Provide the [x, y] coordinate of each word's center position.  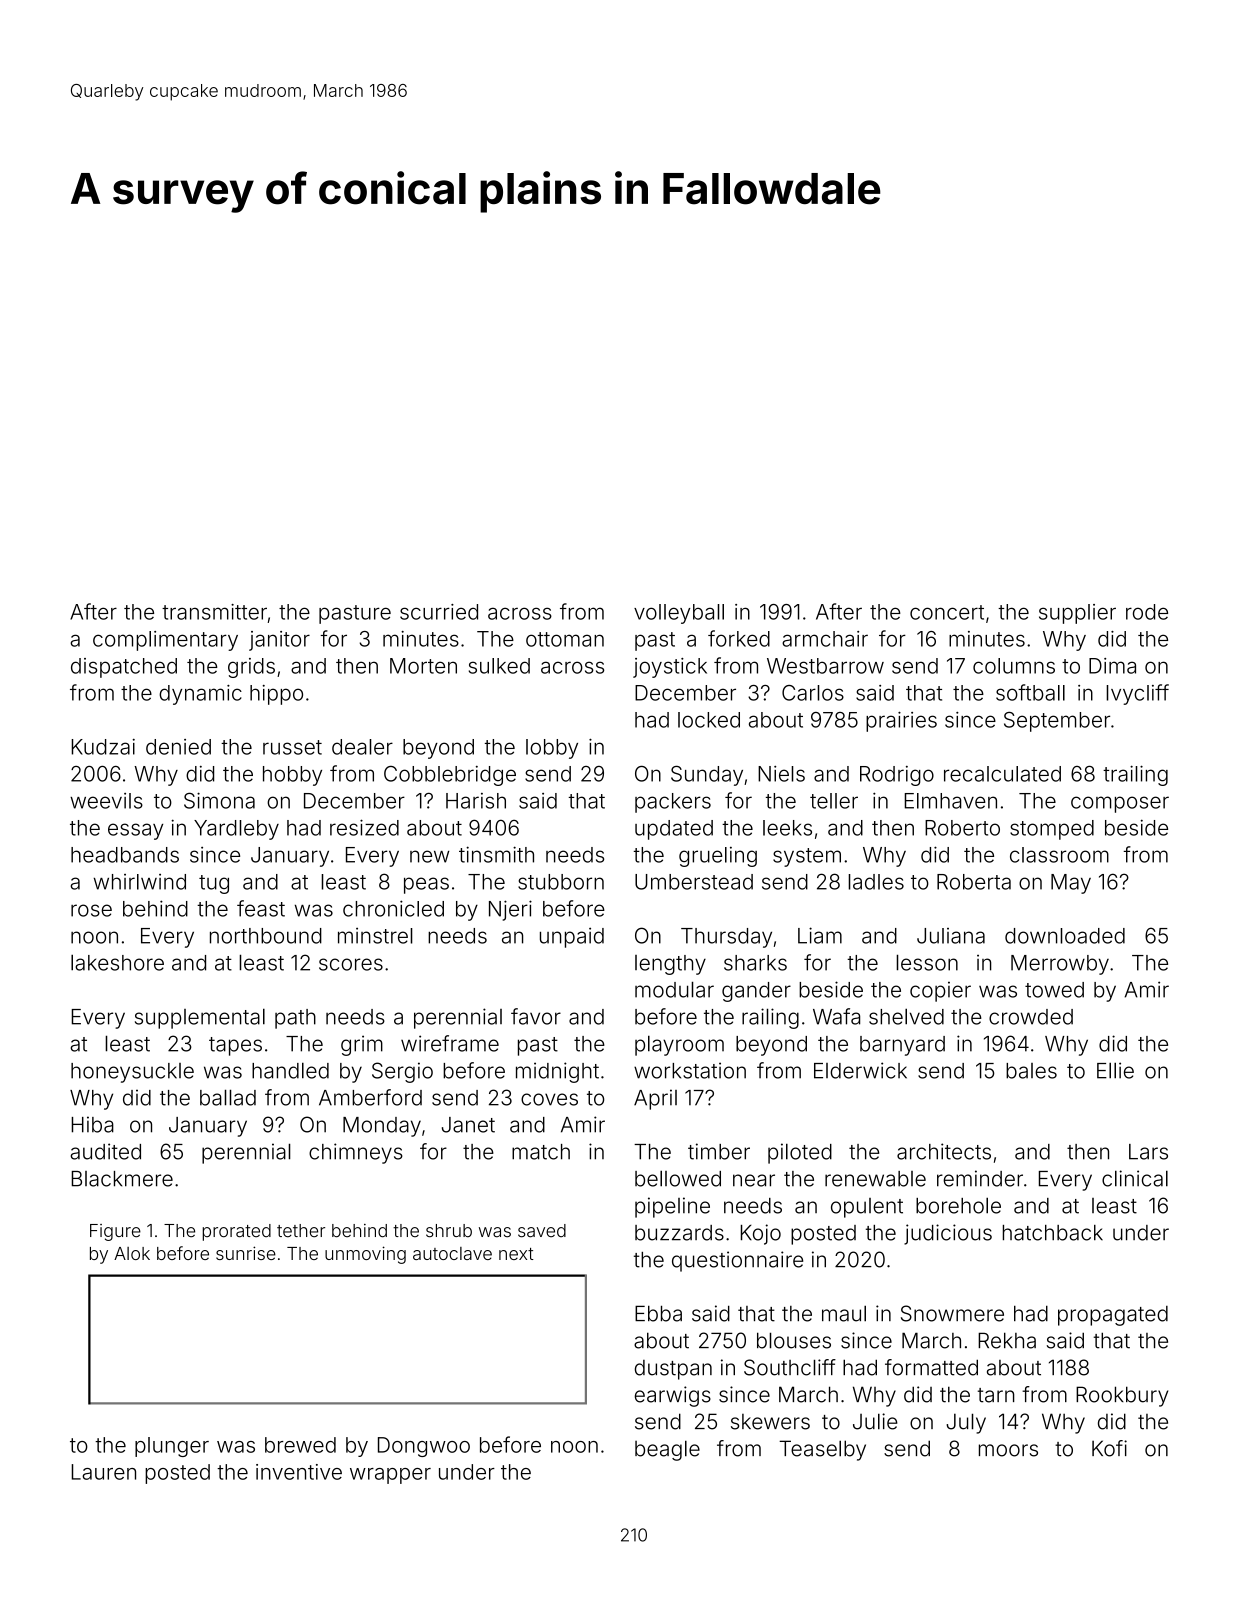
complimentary [165, 641]
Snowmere [952, 1313]
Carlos [813, 693]
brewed [300, 1445]
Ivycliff [1137, 694]
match [541, 1152]
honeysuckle [132, 1073]
